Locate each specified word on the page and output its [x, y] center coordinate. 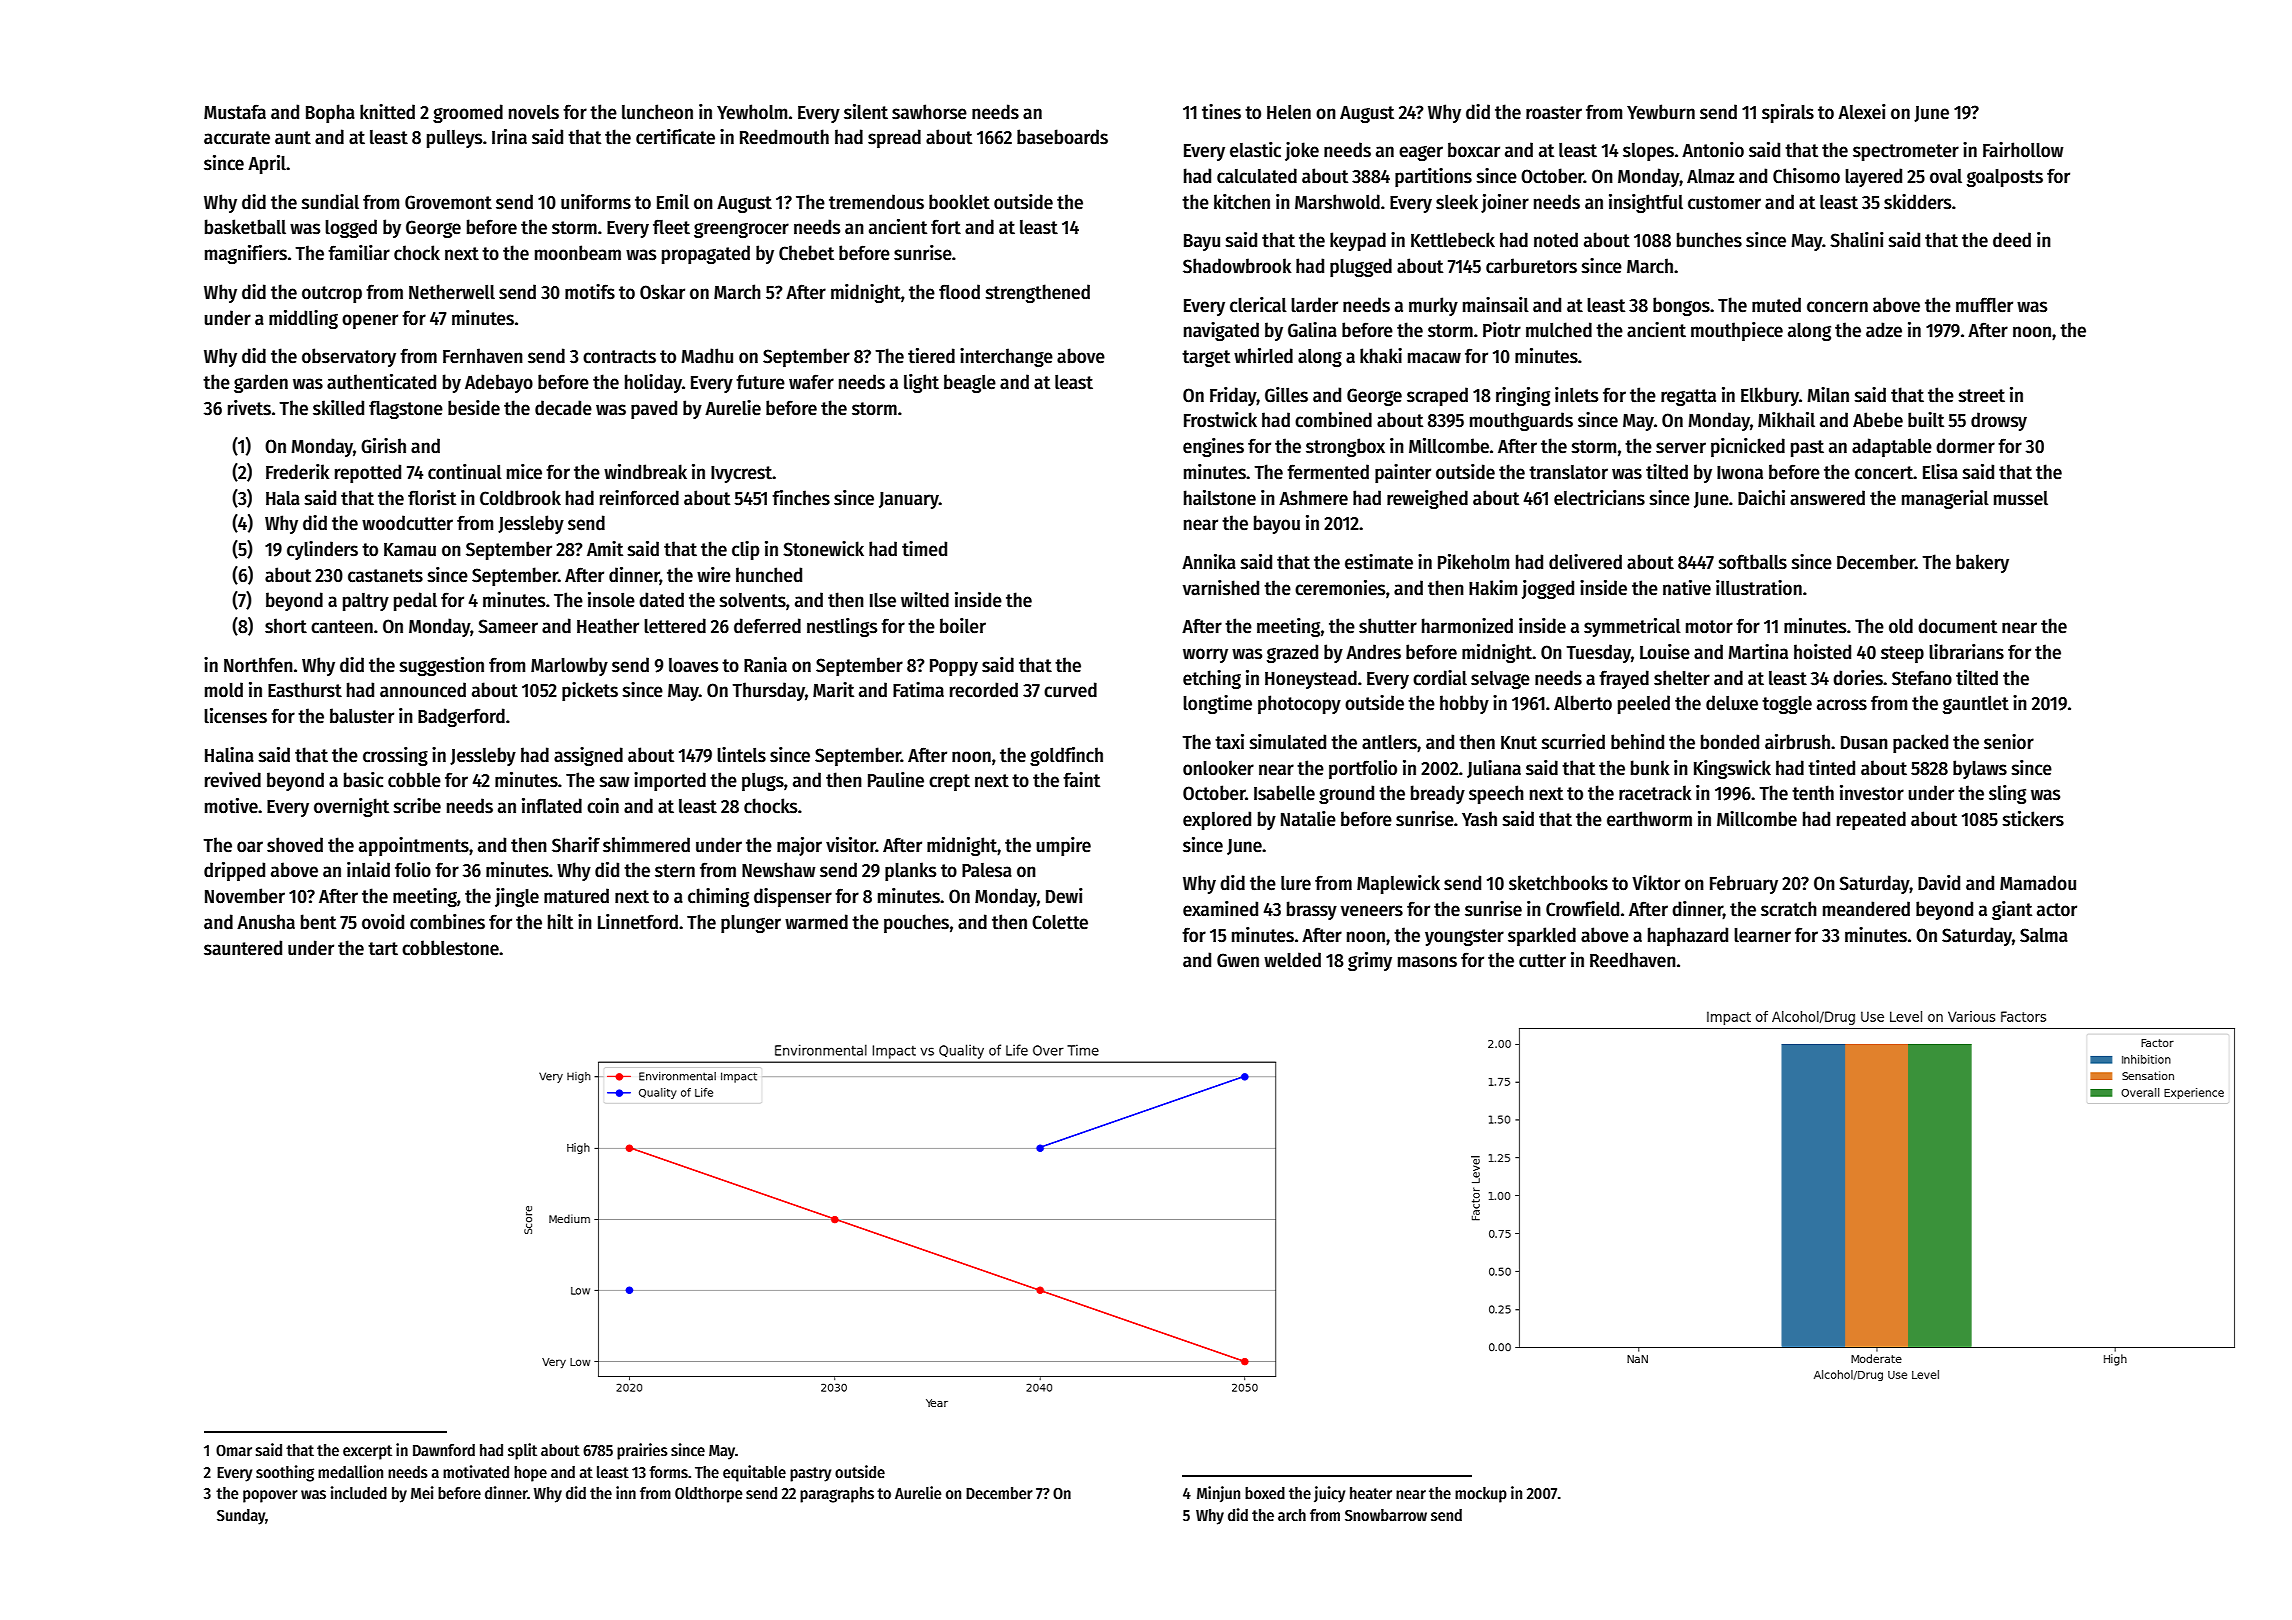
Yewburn [1661, 112]
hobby [1464, 704]
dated [661, 600]
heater [1371, 1493]
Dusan [1864, 743]
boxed [1265, 1493]
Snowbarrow [1386, 1515]
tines [1221, 112]
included [359, 1492]
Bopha [330, 113]
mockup [1481, 1495]
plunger [751, 924]
